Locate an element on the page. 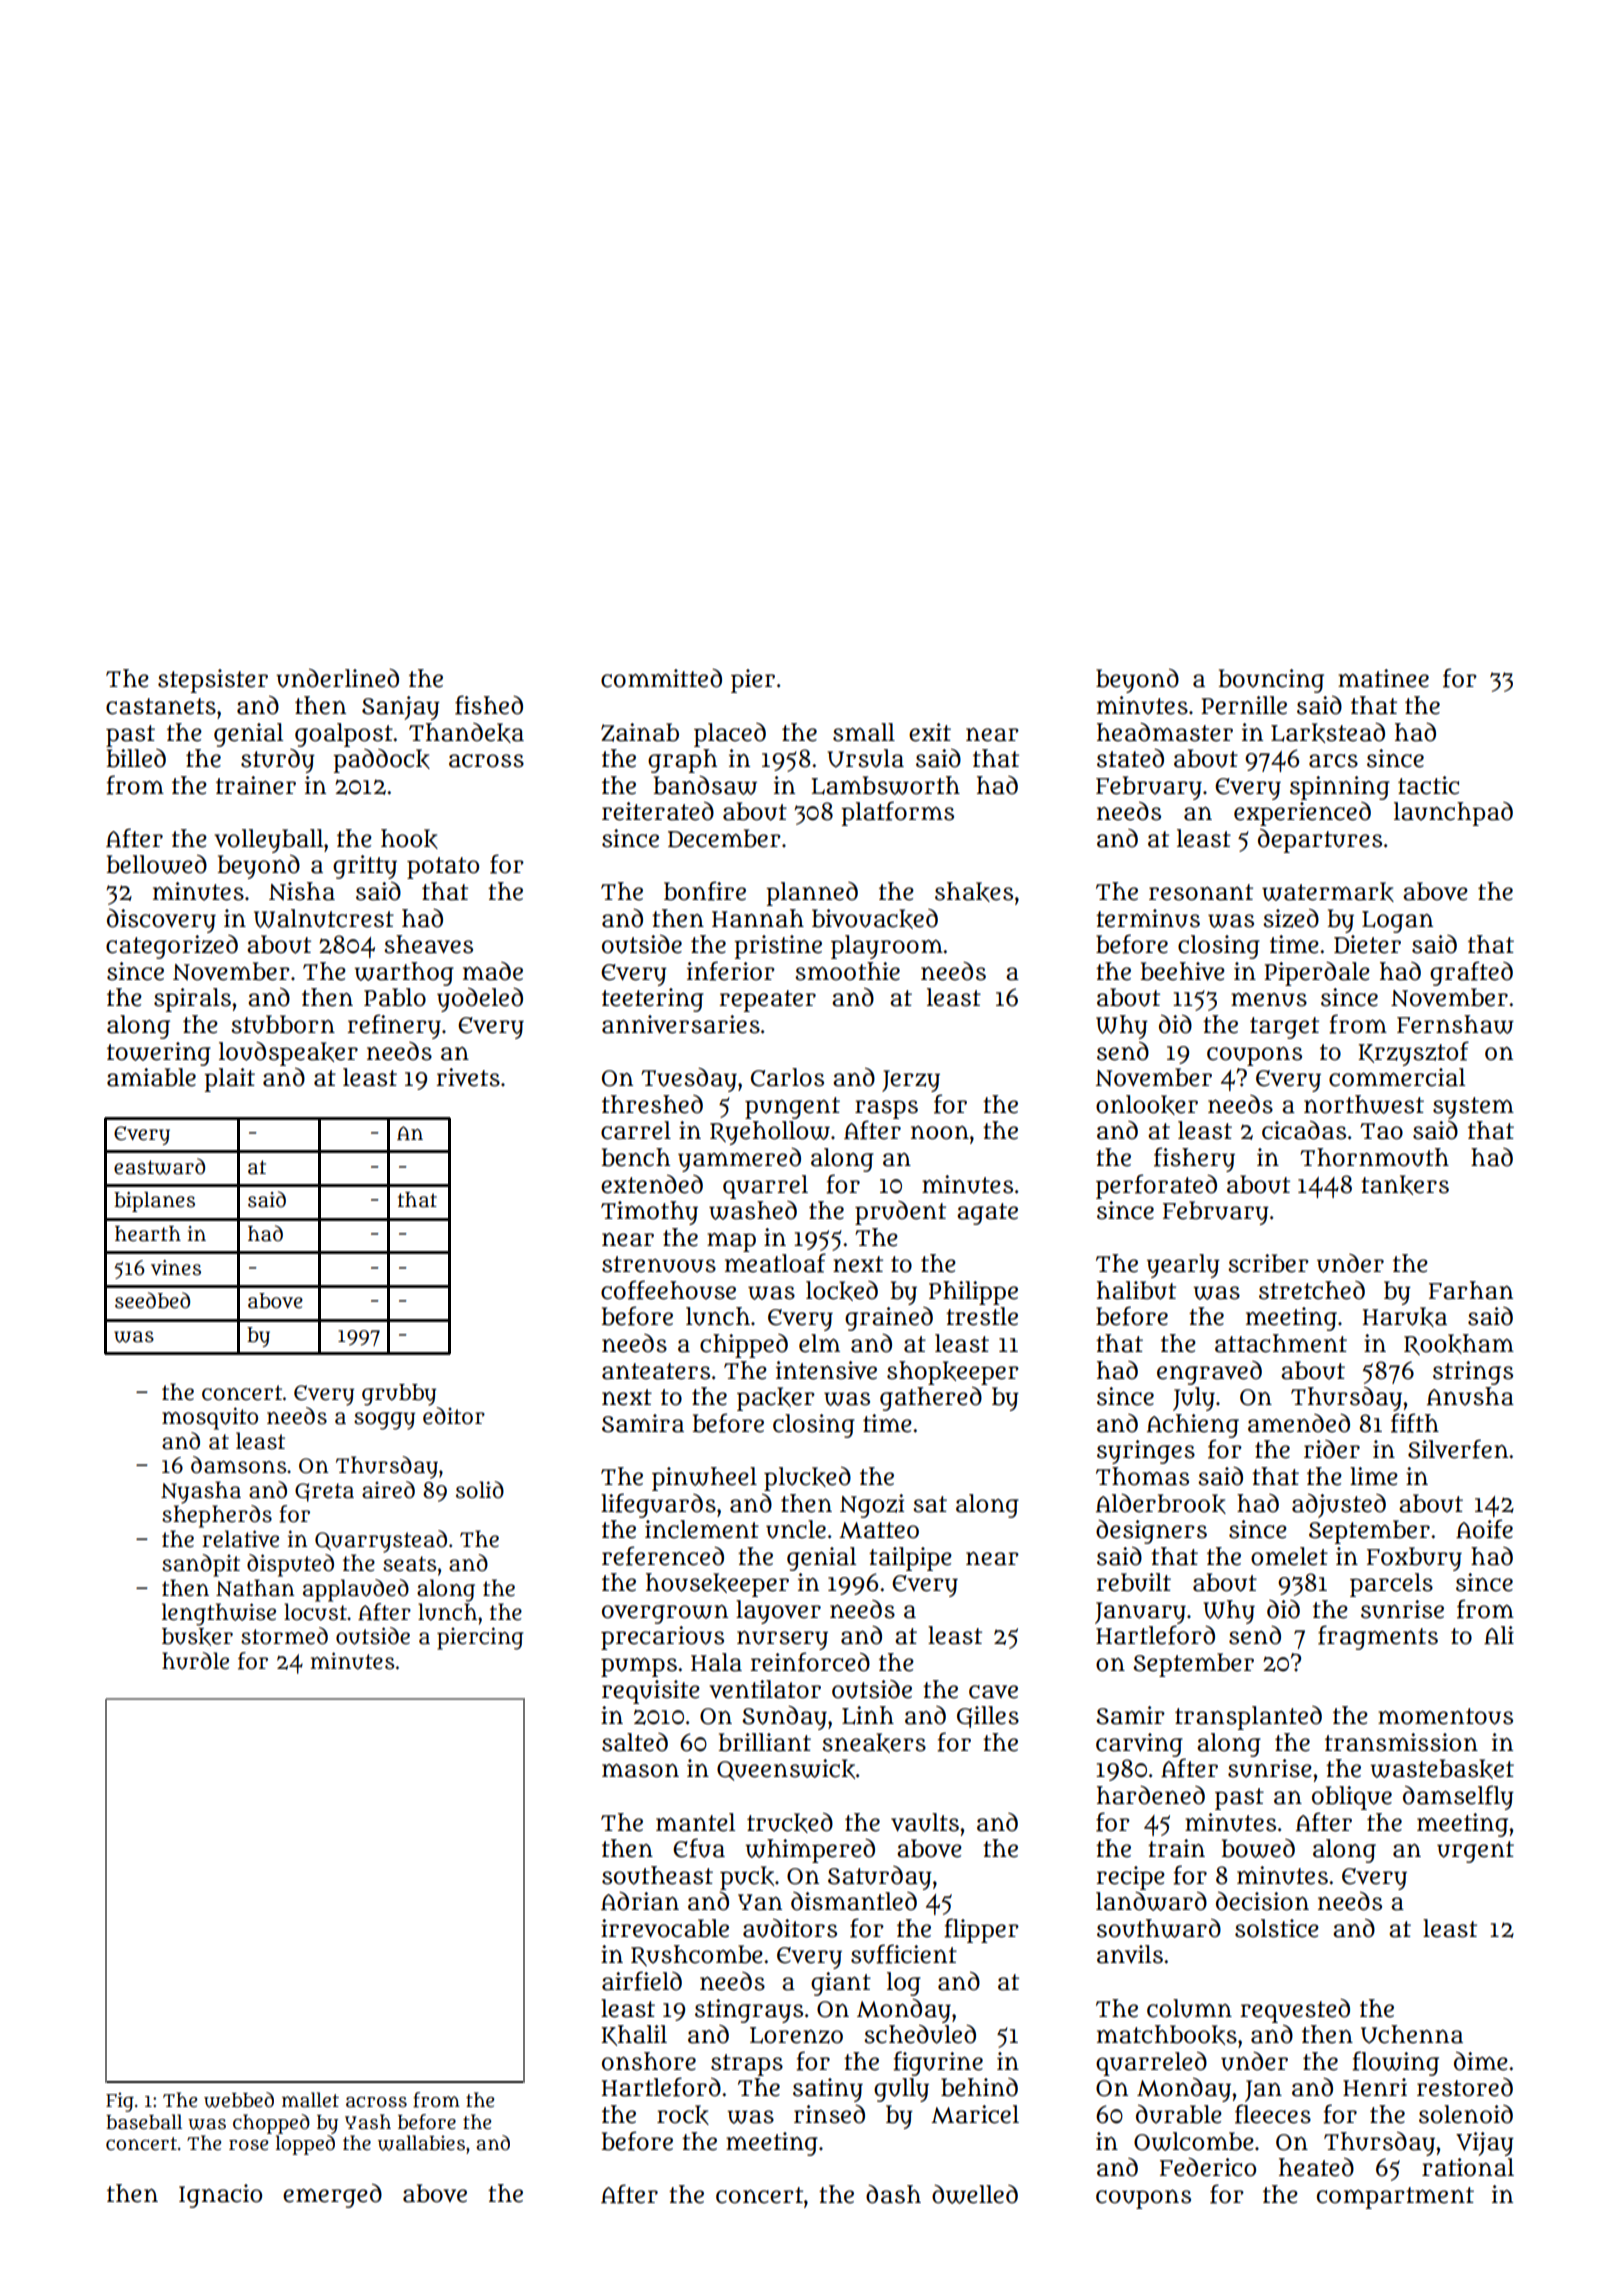 The width and height of the page is (1620, 2292). Maricel is located at coordinates (975, 2114).
